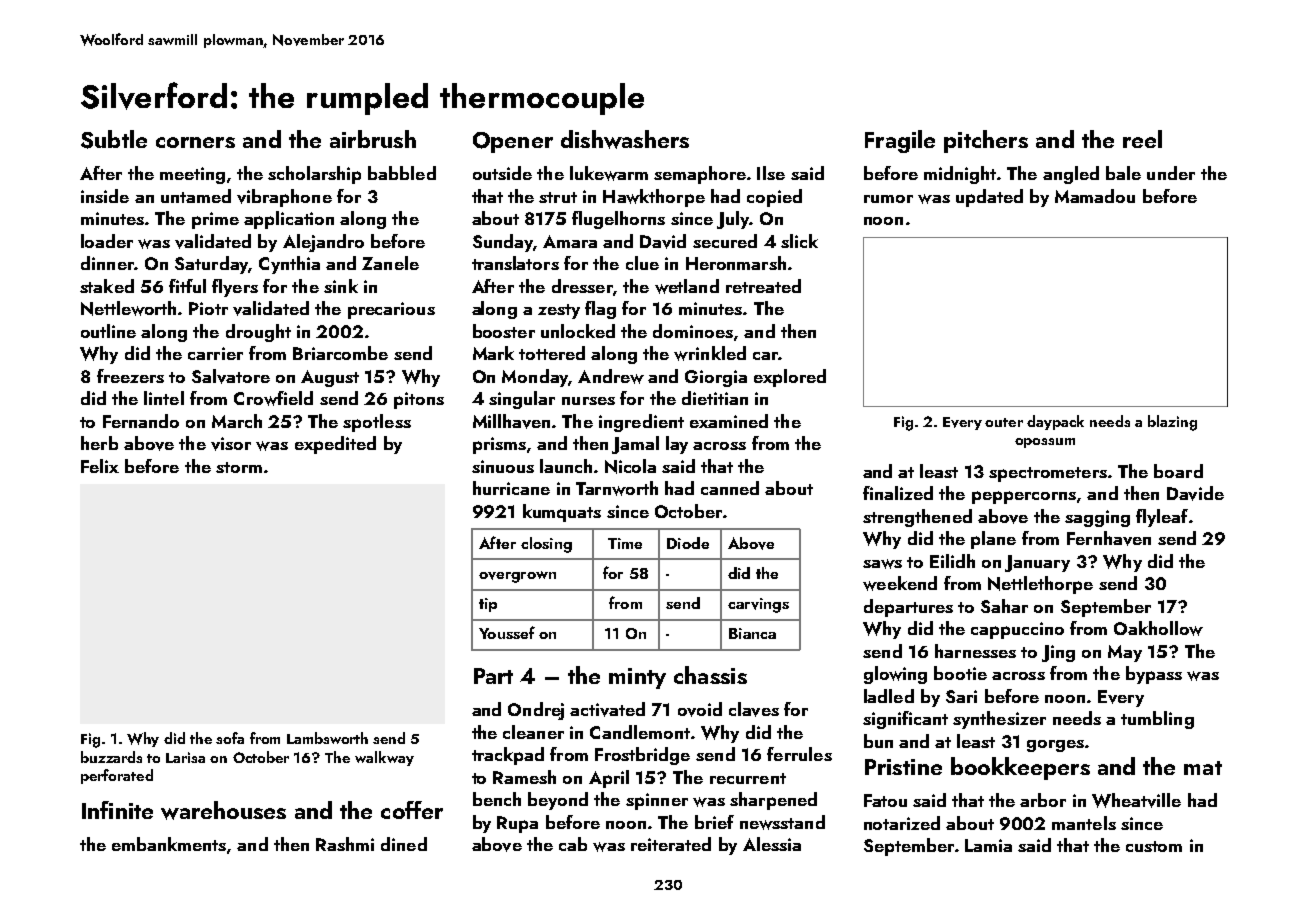 This page has height=924, width=1308. I want to click on Diode, so click(688, 543).
